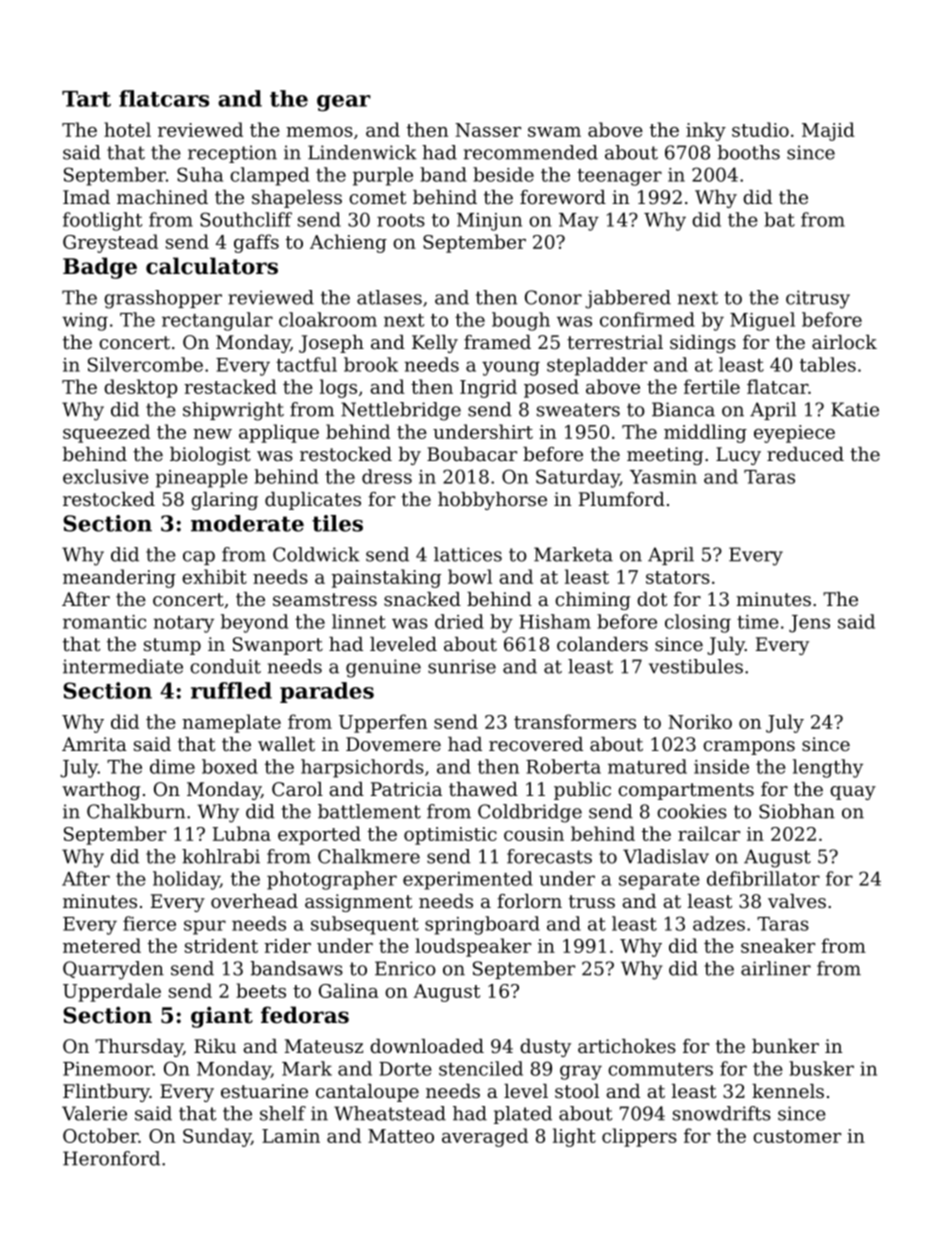  What do you see at coordinates (106, 476) in the document?
I see `exclusive` at bounding box center [106, 476].
